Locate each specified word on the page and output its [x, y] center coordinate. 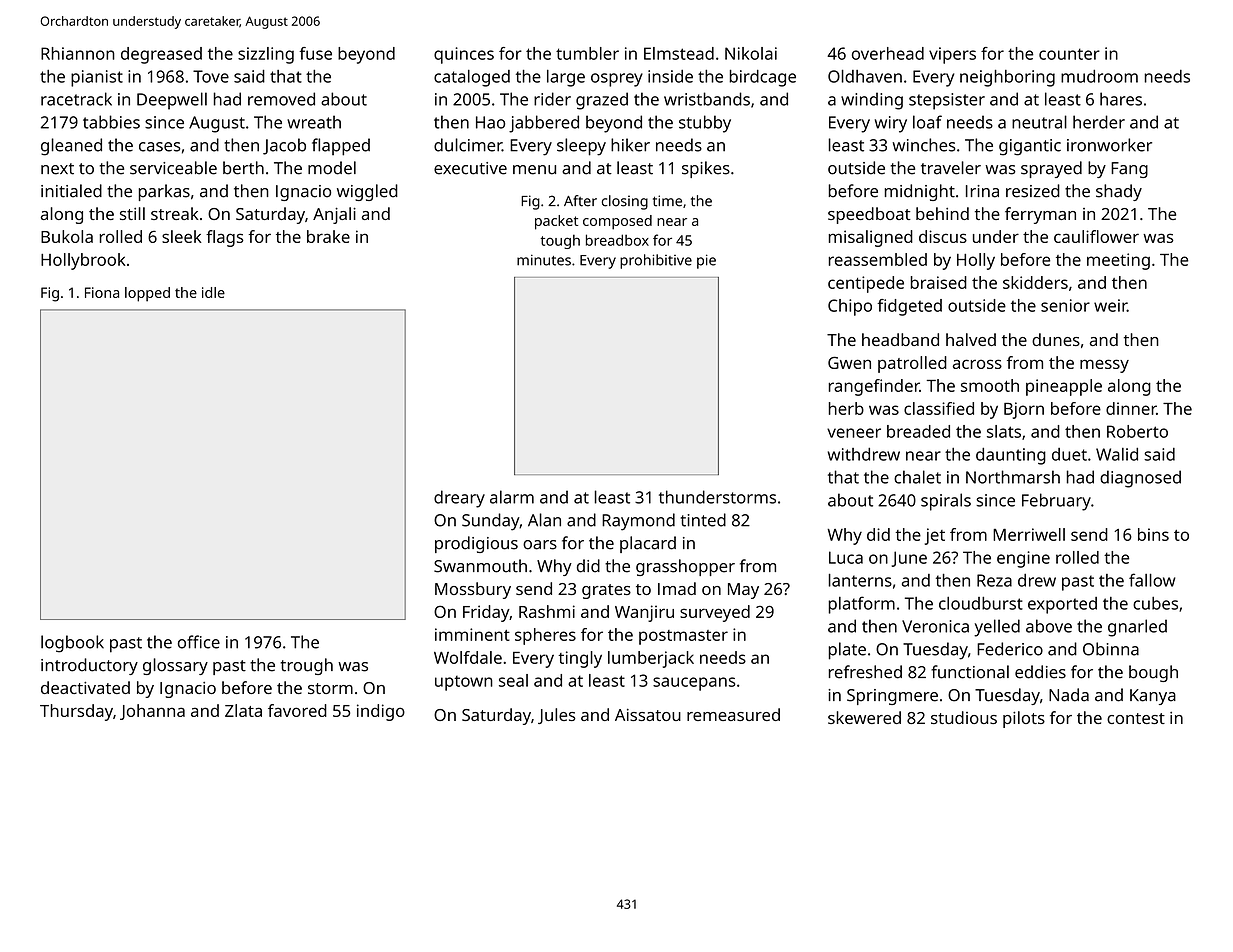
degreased [161, 55]
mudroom [1099, 76]
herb [846, 408]
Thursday [76, 712]
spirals [946, 502]
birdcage [762, 78]
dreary [459, 499]
